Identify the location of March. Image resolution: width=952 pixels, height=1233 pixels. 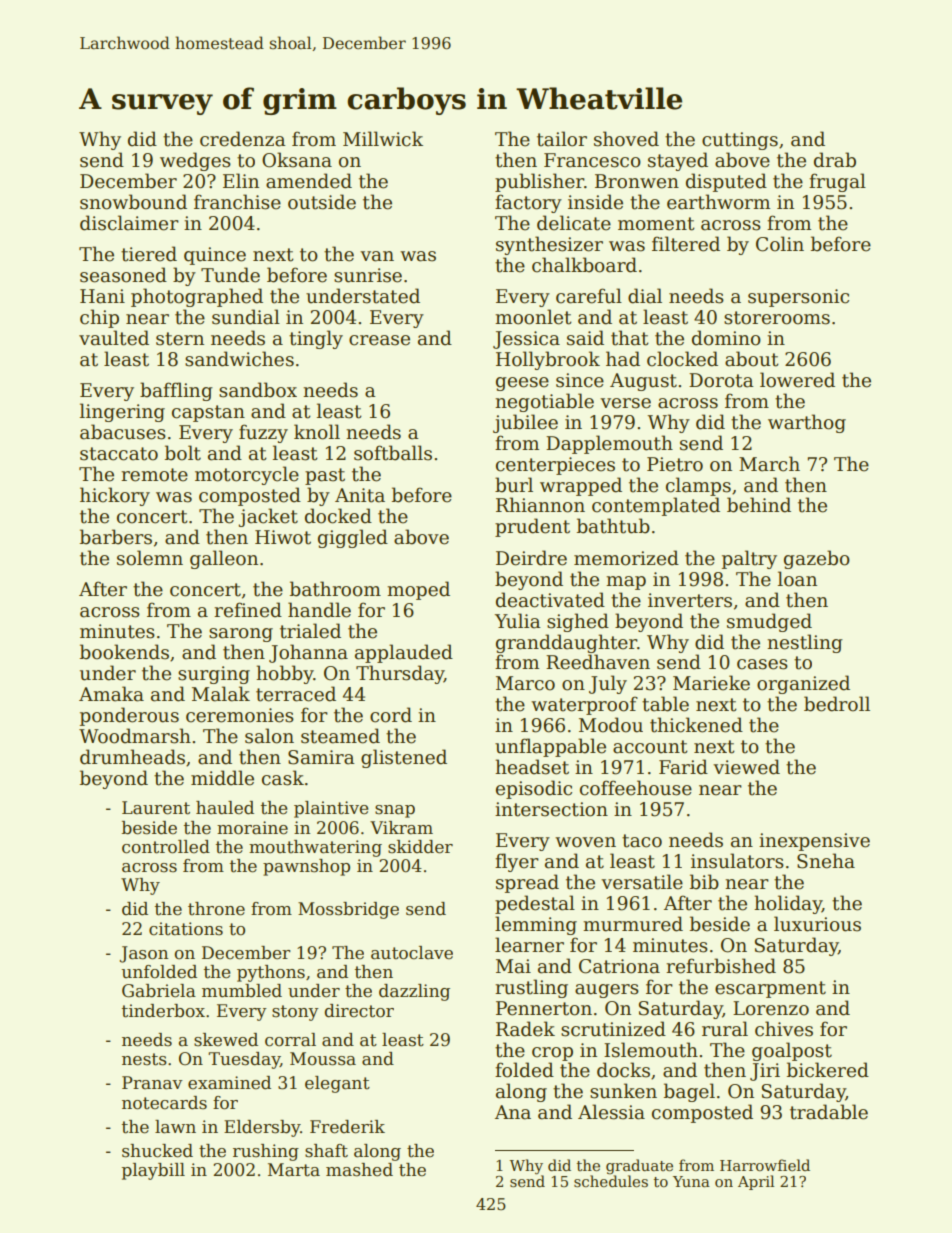
(769, 464).
